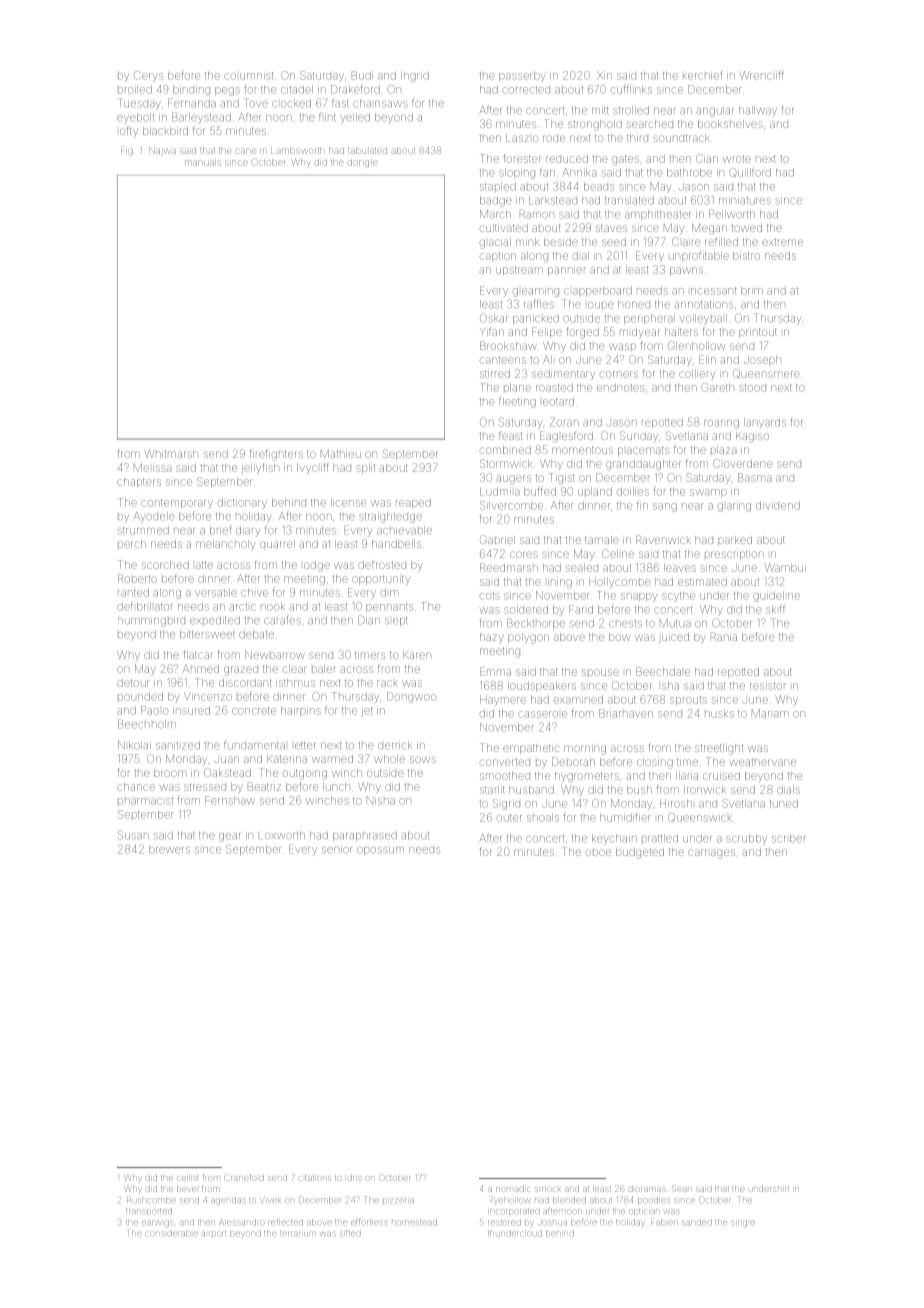  I want to click on combined, so click(505, 450).
